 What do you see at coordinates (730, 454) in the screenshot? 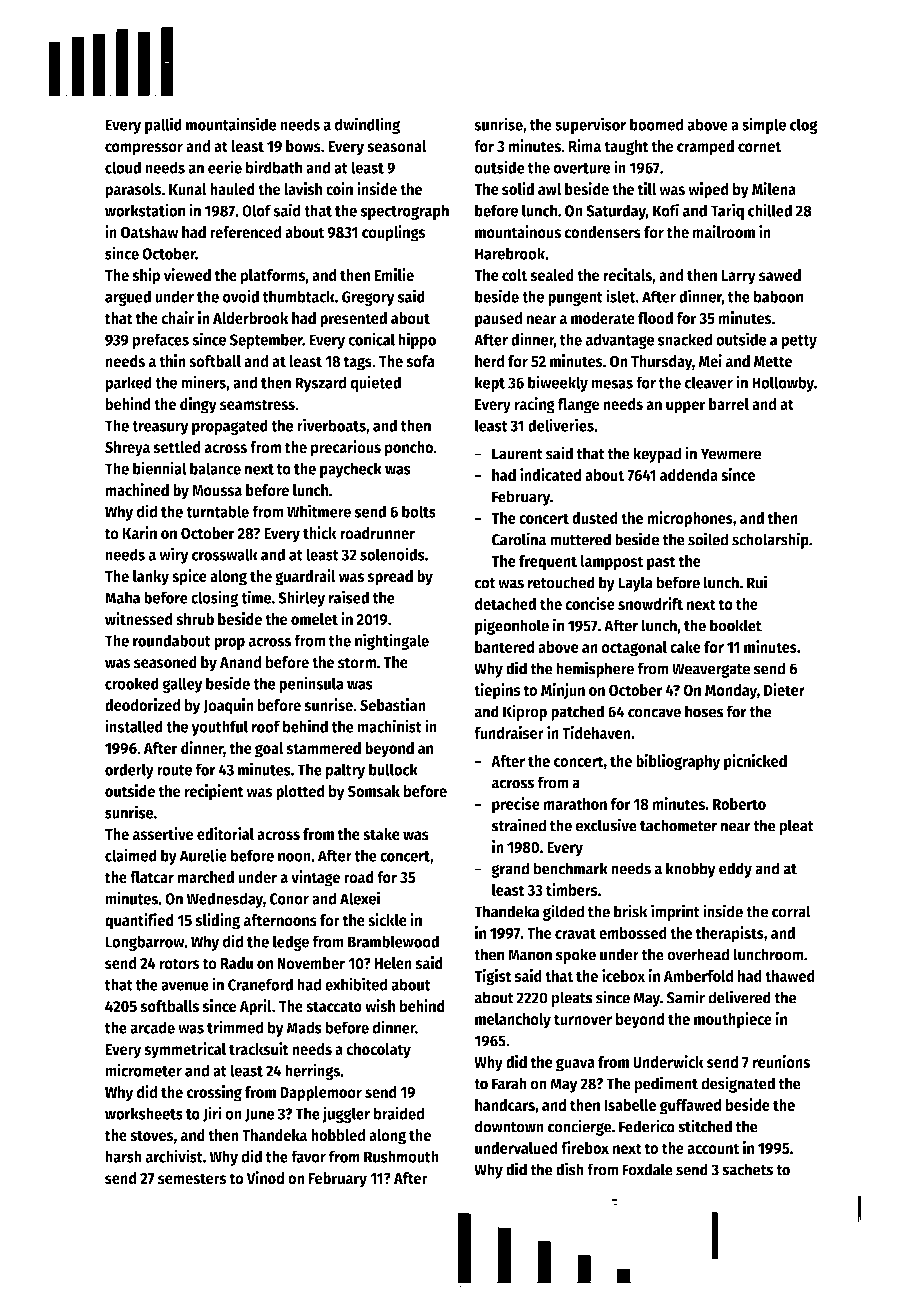
I see `Yewmere` at bounding box center [730, 454].
